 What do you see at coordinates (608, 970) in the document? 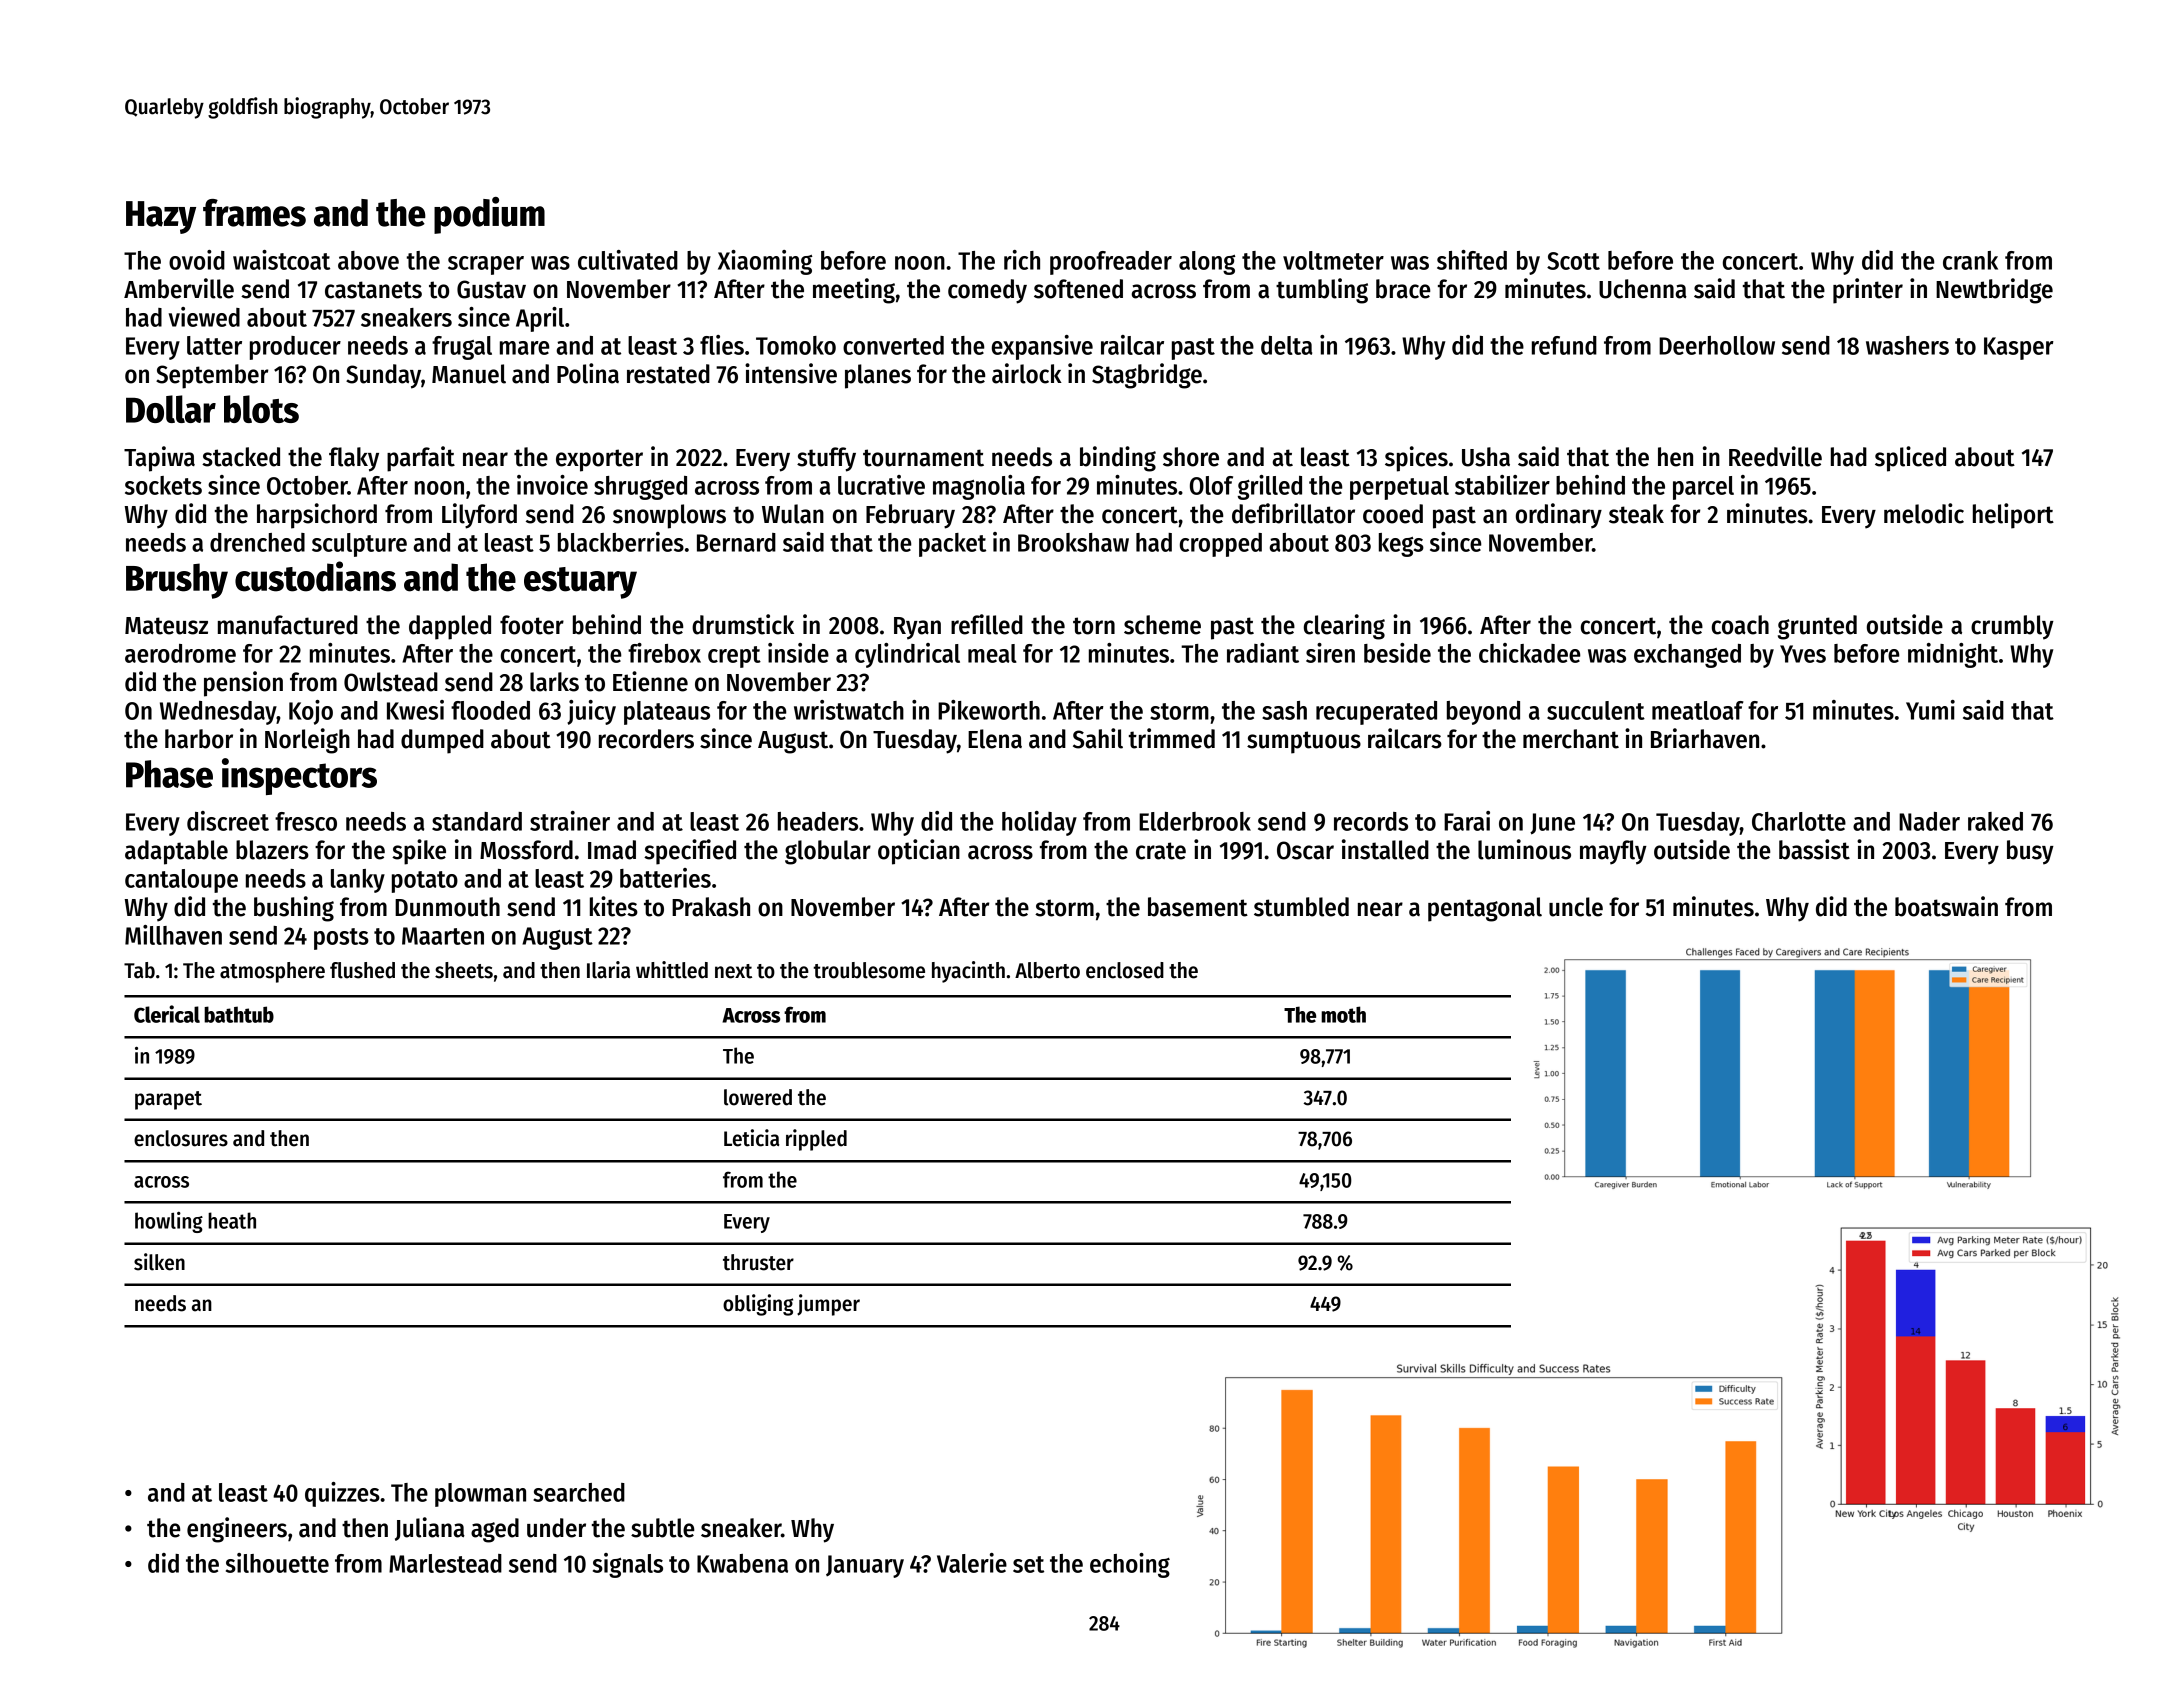
I see `Ilaria` at bounding box center [608, 970].
